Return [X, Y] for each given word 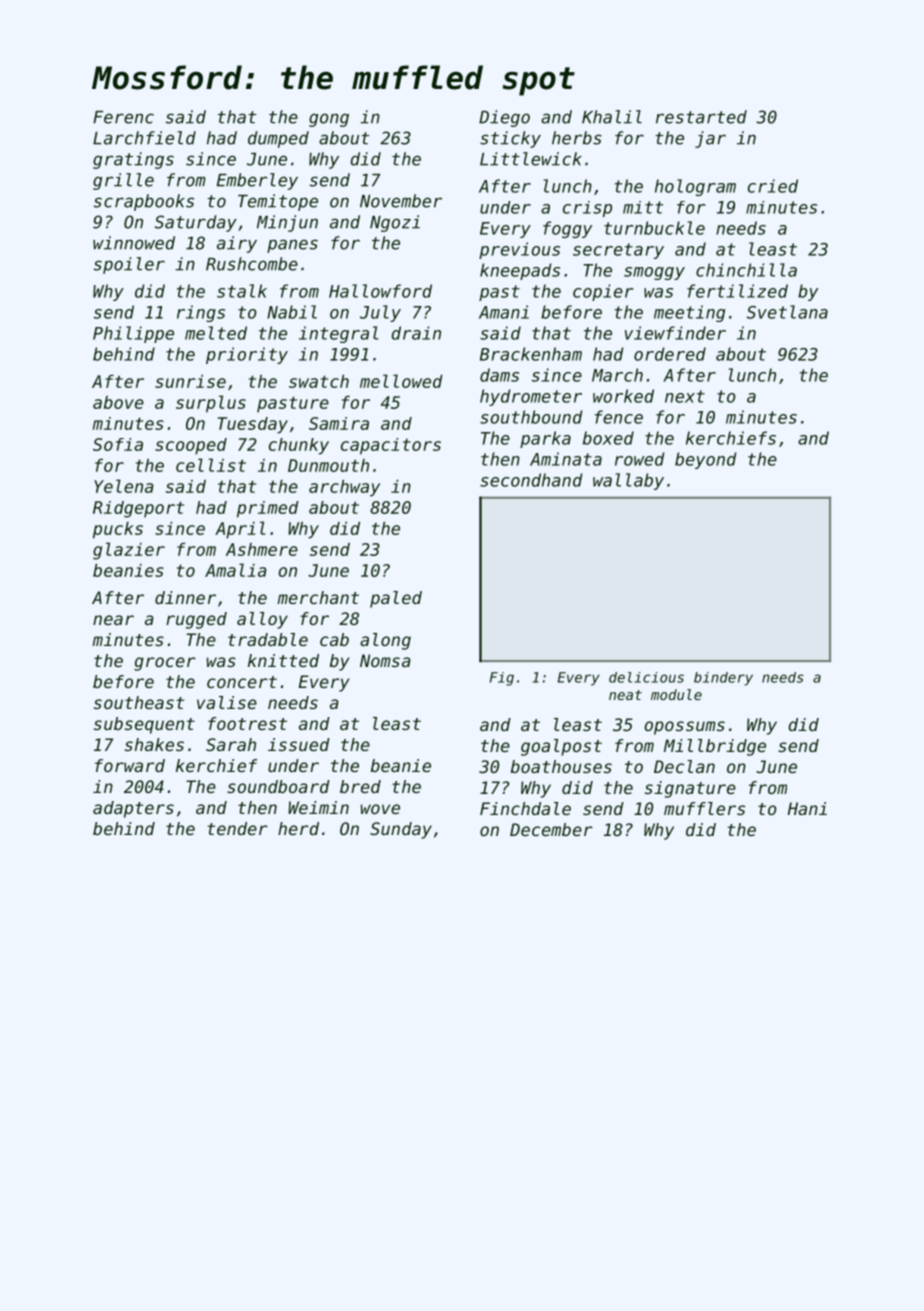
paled [396, 599]
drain [416, 333]
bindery [723, 679]
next [685, 396]
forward [130, 765]
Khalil [612, 117]
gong [329, 120]
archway [344, 488]
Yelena [123, 486]
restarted [701, 117]
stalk [242, 291]
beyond [705, 460]
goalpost [561, 747]
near [113, 620]
